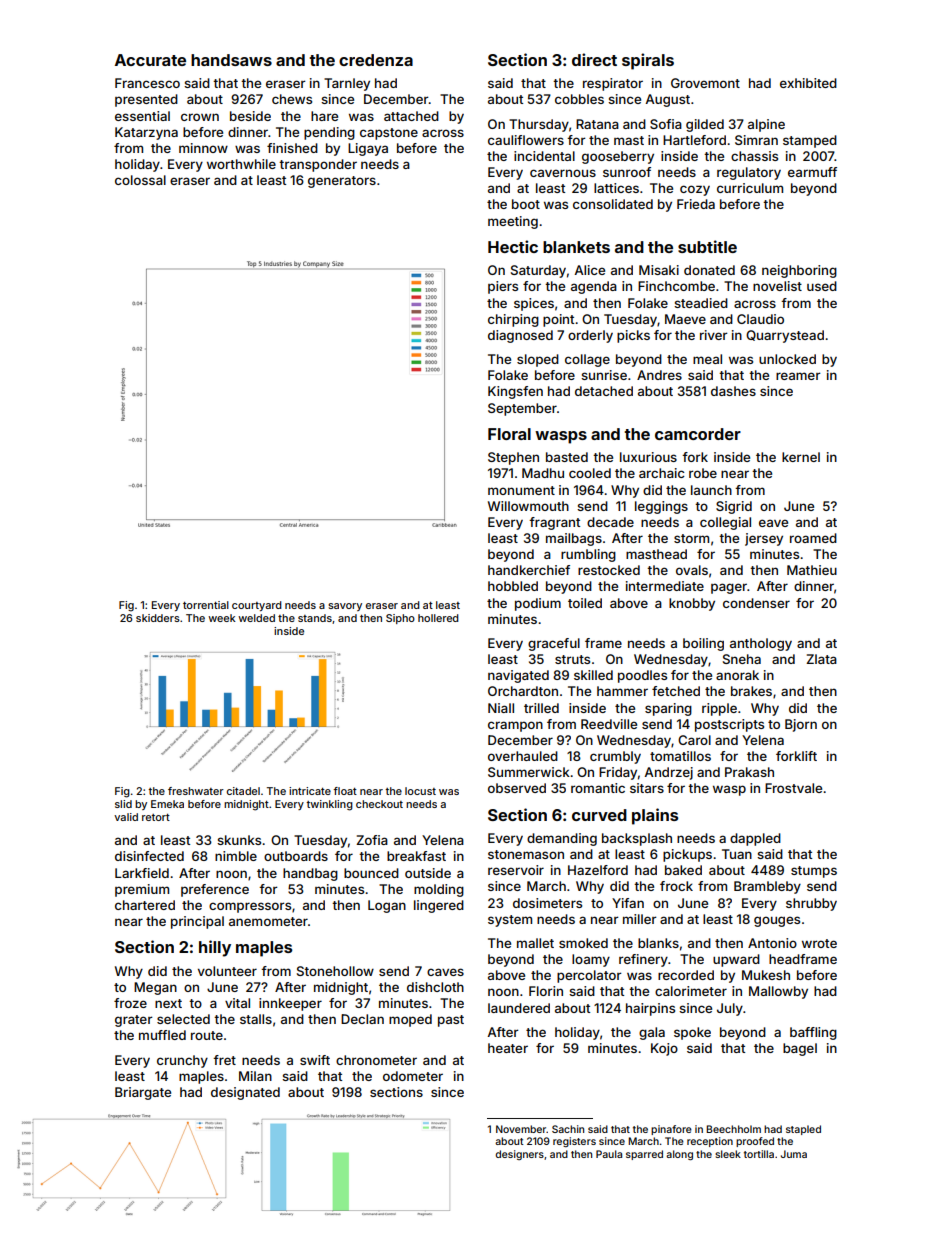  What do you see at coordinates (324, 116) in the screenshot?
I see `hare` at bounding box center [324, 116].
